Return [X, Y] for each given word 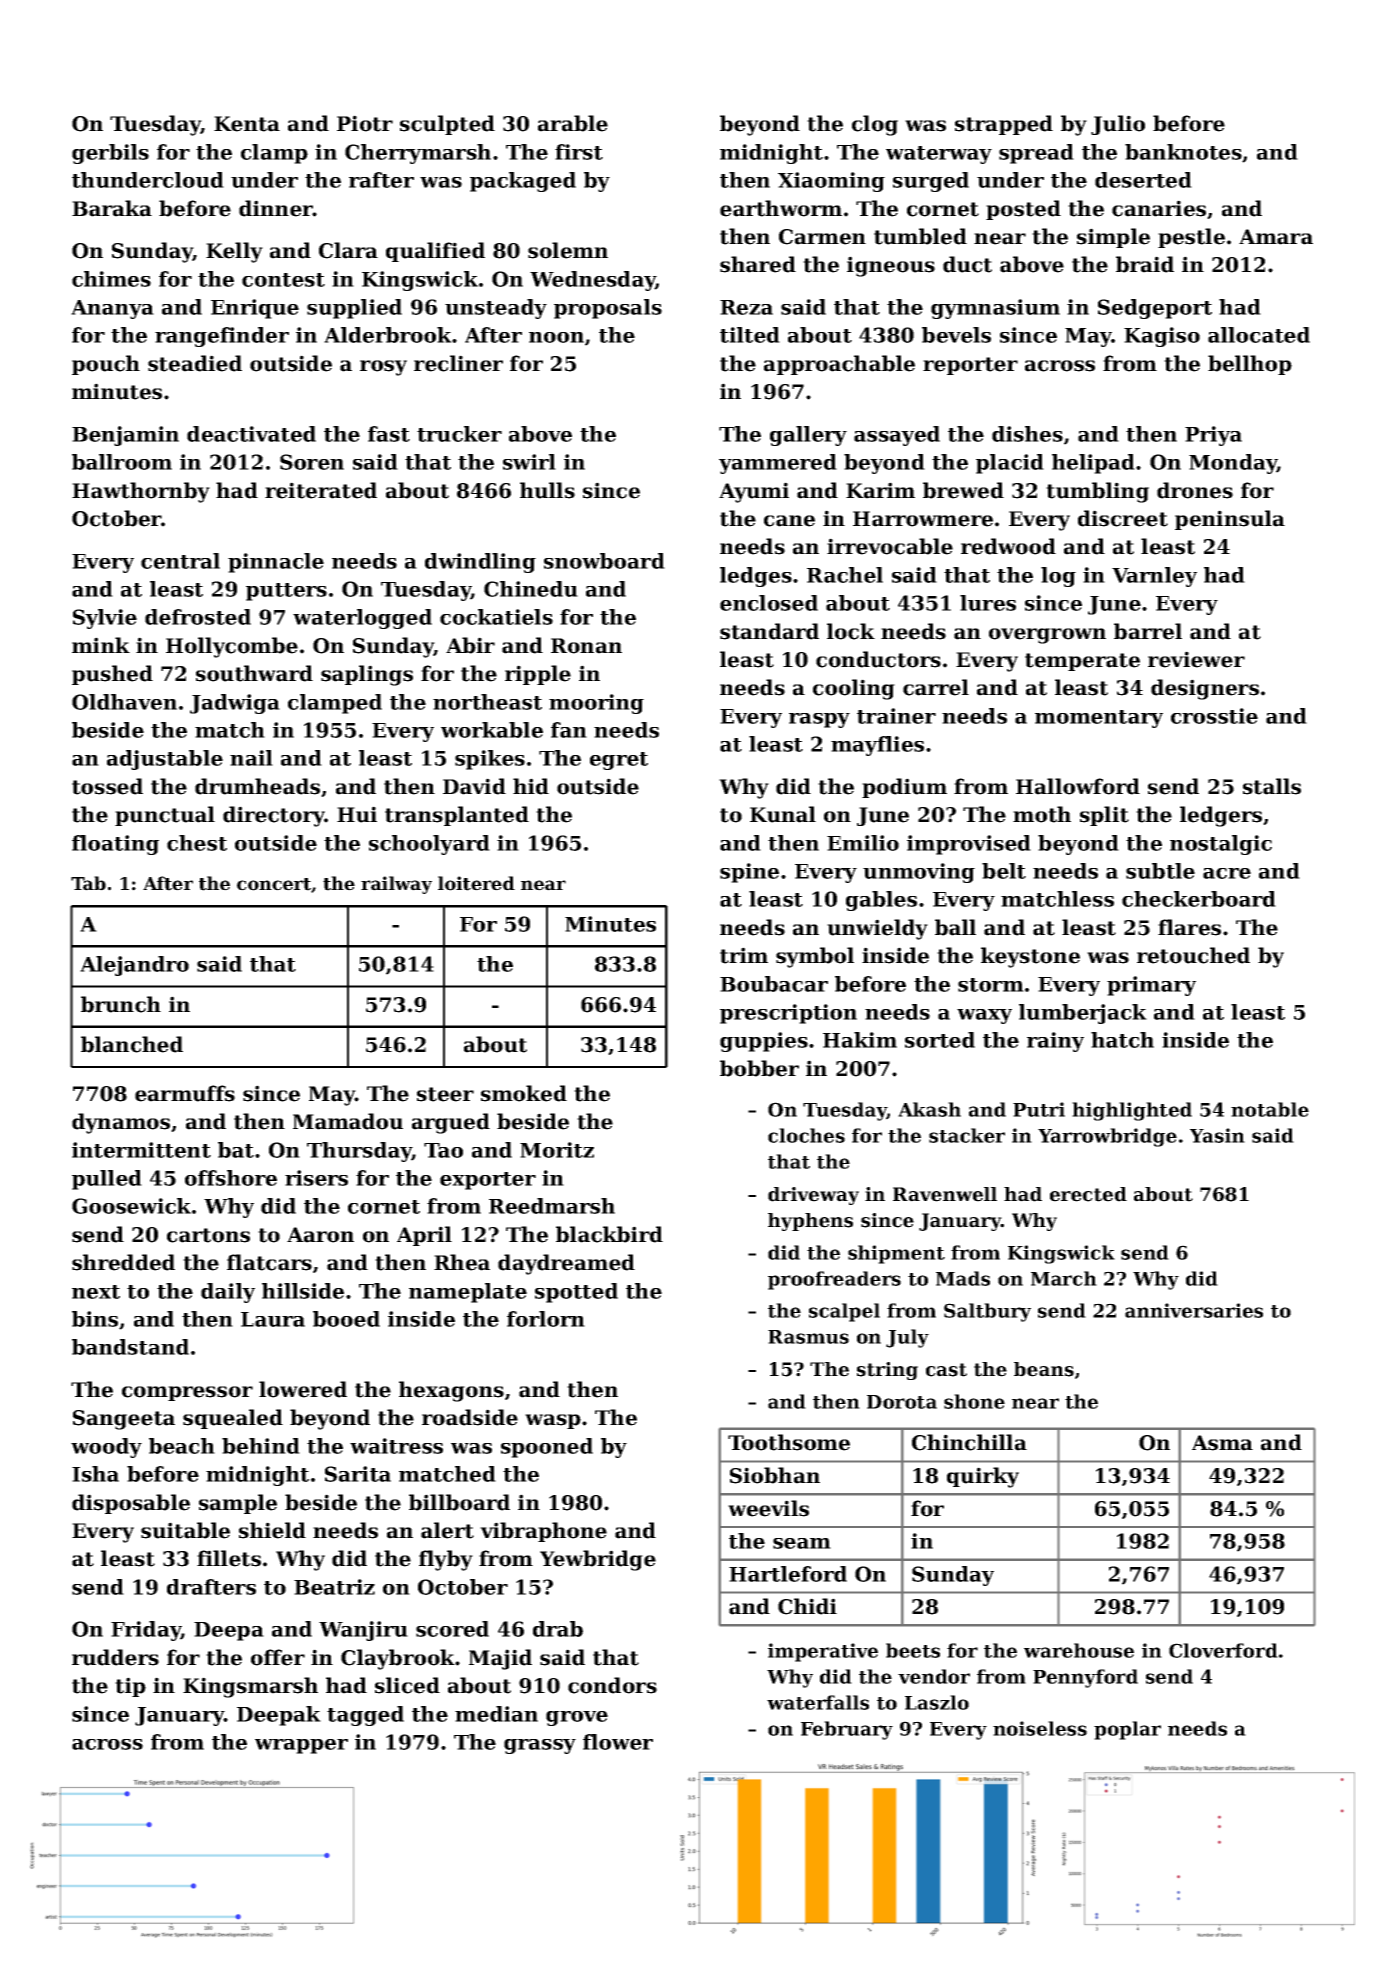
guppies [764, 1042]
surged [931, 182]
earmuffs [185, 1093]
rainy [1055, 1042]
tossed [107, 786]
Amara [1276, 237]
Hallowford [1078, 786]
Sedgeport [1155, 309]
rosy [383, 368]
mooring [596, 704]
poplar [1127, 1730]
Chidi [807, 1606]
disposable [131, 1504]
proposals [608, 309]
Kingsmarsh [250, 1687]
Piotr [365, 123]
